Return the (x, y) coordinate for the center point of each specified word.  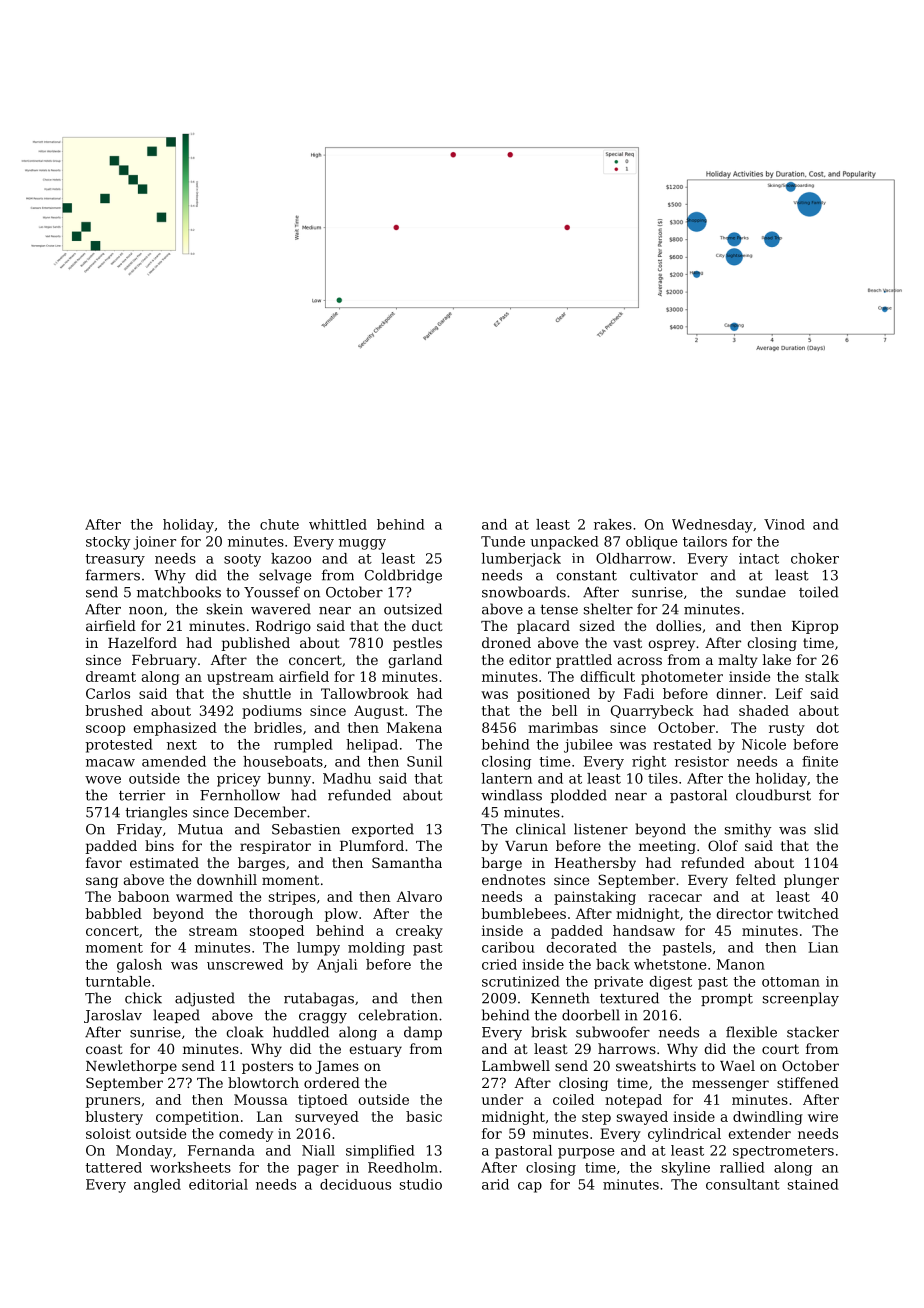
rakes (613, 524)
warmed (204, 896)
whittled (338, 524)
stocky (108, 543)
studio (421, 1184)
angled (157, 1186)
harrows (627, 1048)
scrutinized (521, 981)
